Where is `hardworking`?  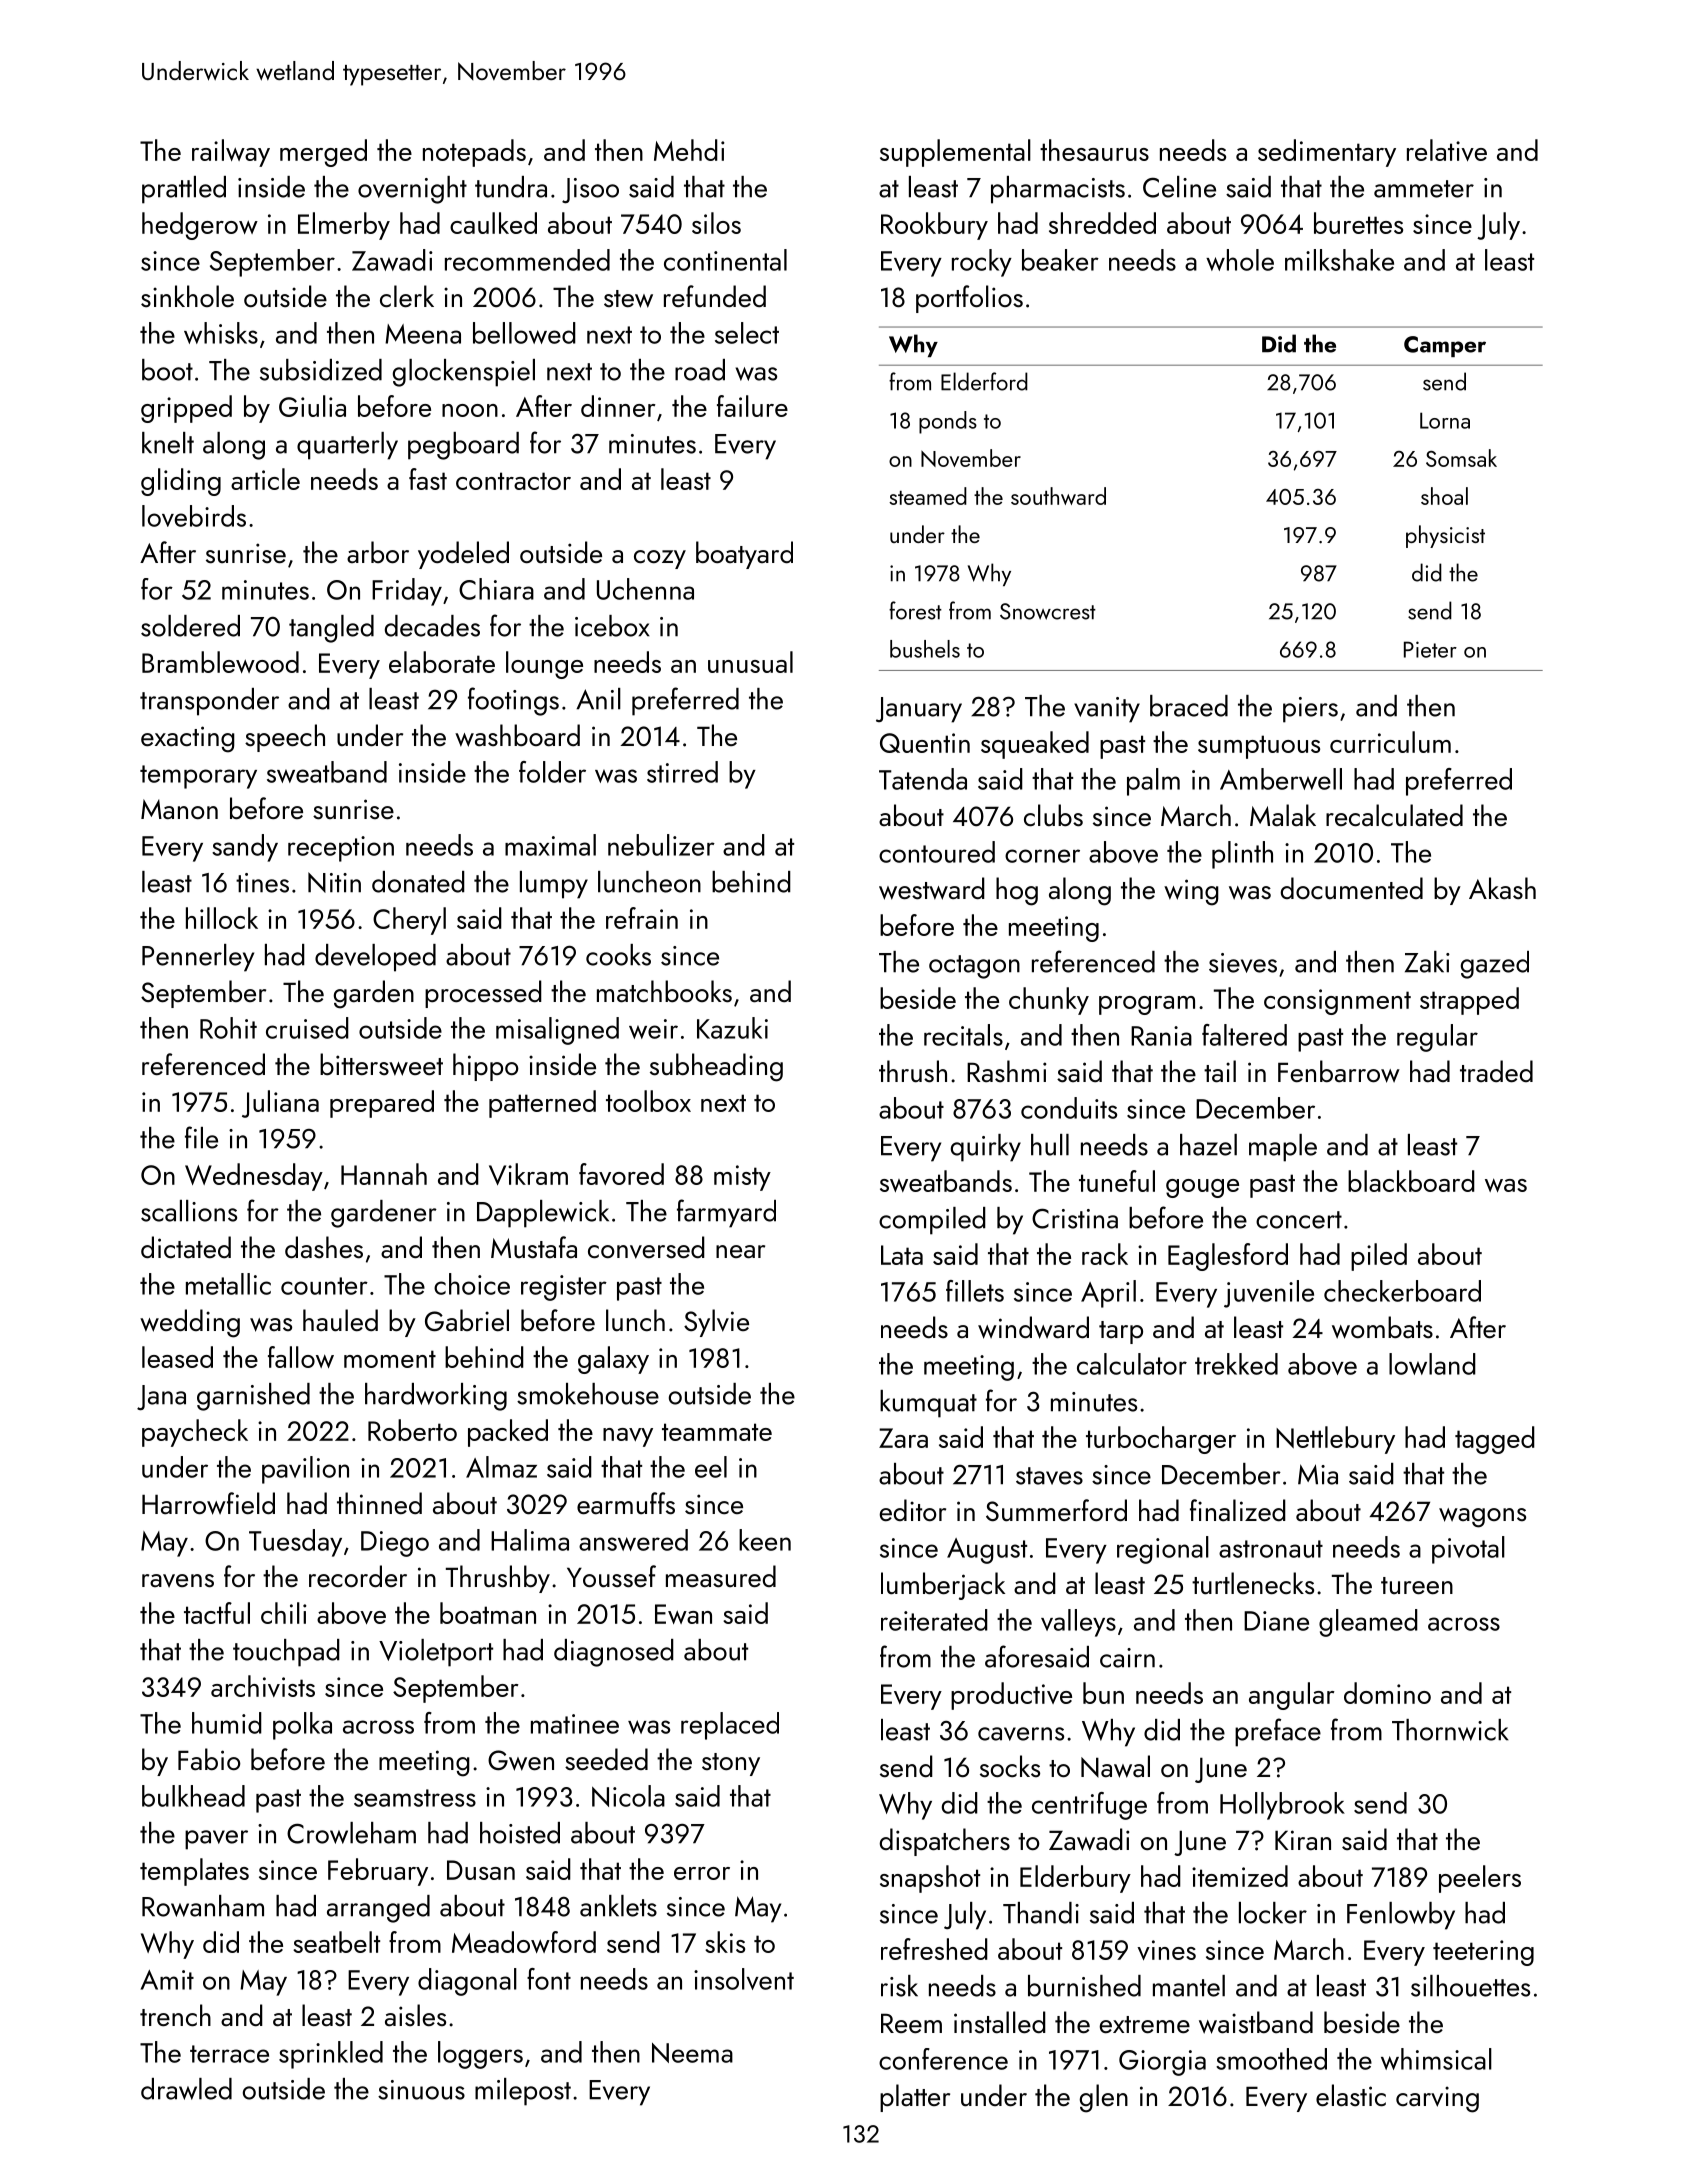
hardworking is located at coordinates (436, 1397).
